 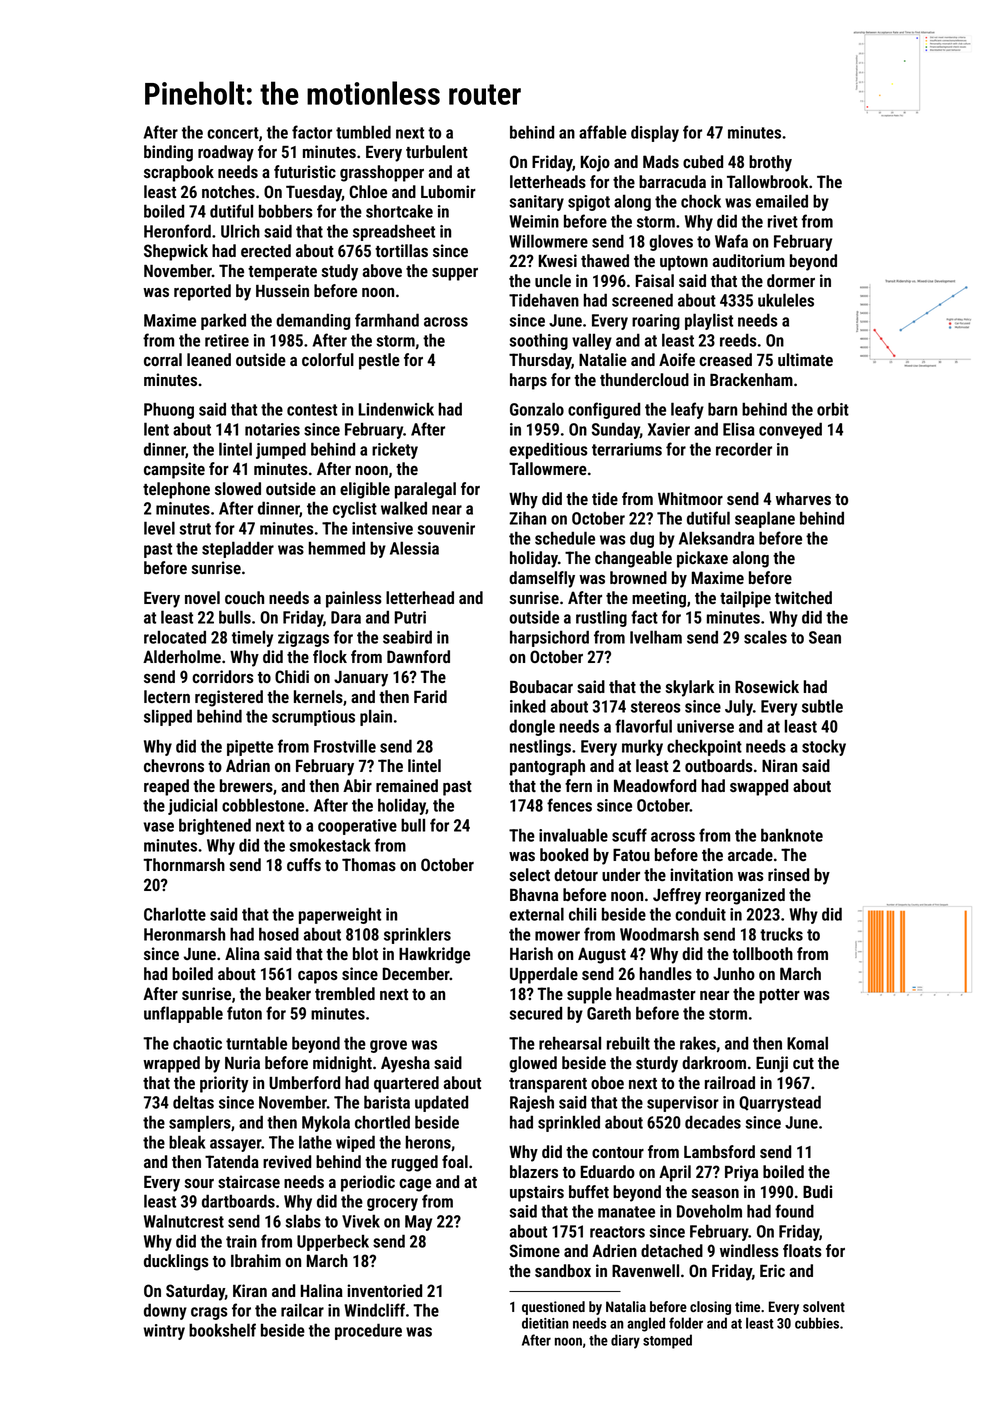 I want to click on Heronford, so click(x=177, y=231).
